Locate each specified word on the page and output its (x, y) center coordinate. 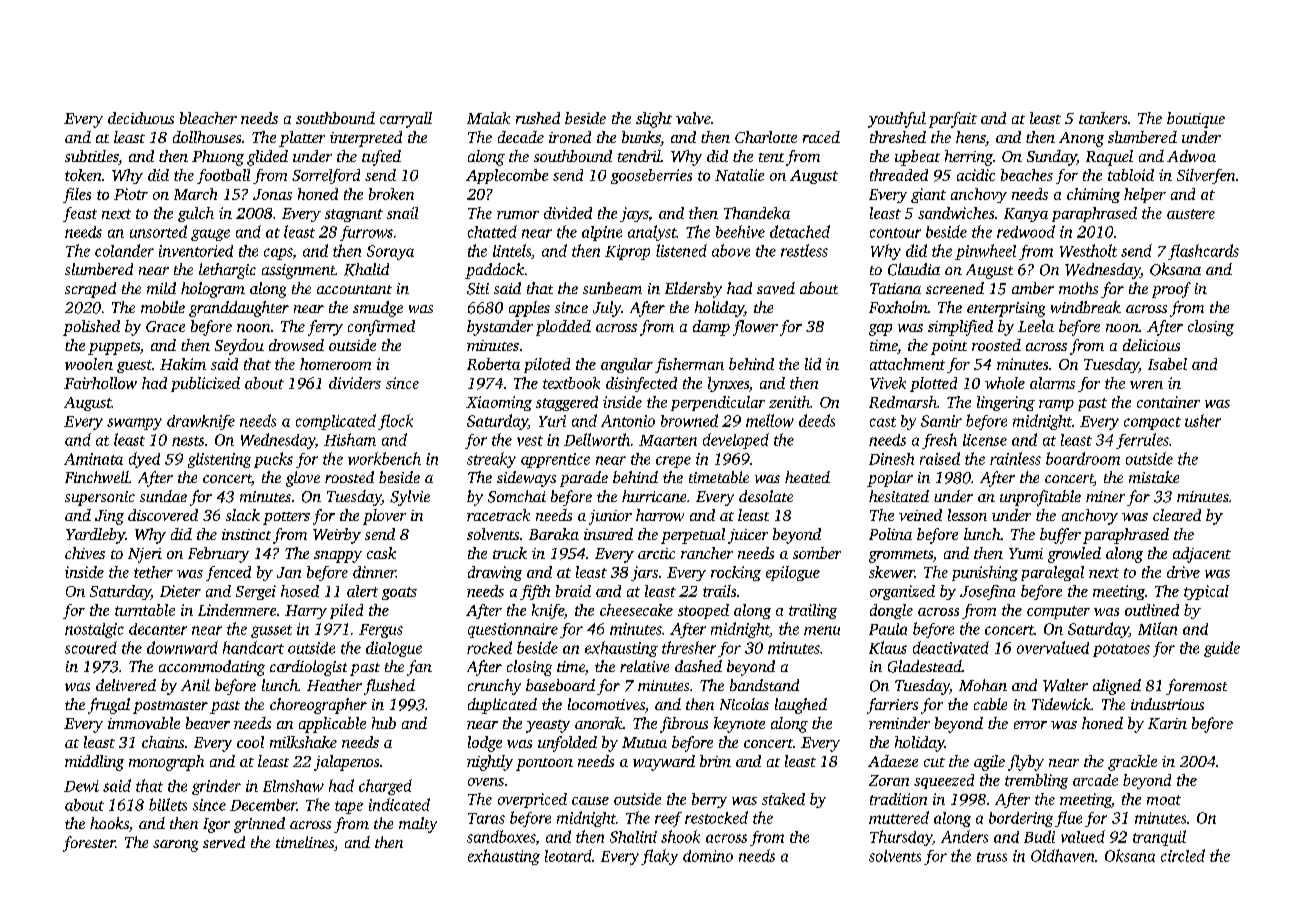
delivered (126, 685)
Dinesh (891, 459)
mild (161, 288)
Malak (488, 118)
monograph (166, 763)
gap (880, 330)
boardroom (1083, 458)
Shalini (633, 837)
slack (243, 515)
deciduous (141, 118)
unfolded (567, 744)
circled (1183, 855)
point (949, 347)
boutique (1196, 120)
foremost (1196, 687)
